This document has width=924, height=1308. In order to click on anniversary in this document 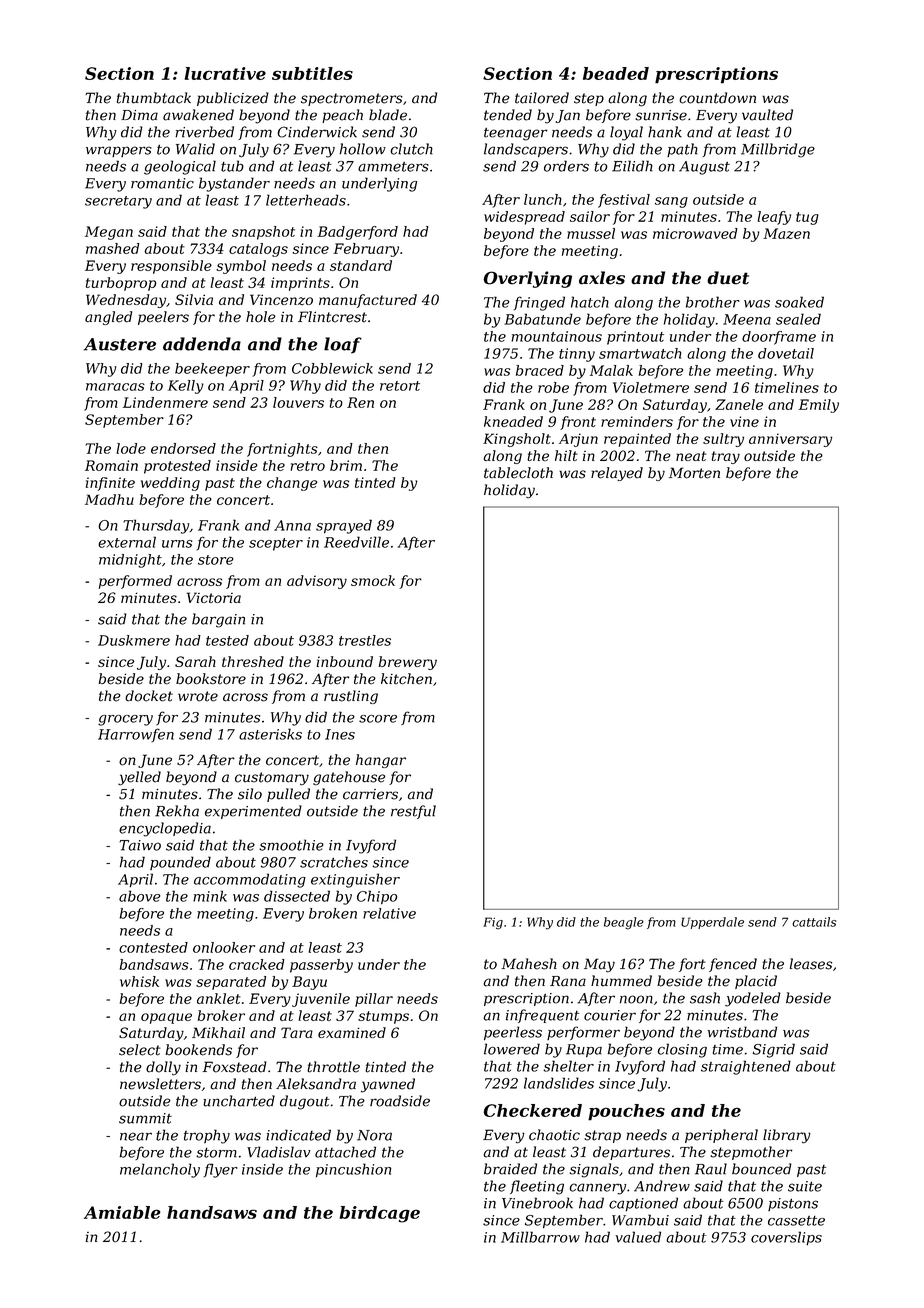, I will do `click(790, 440)`.
